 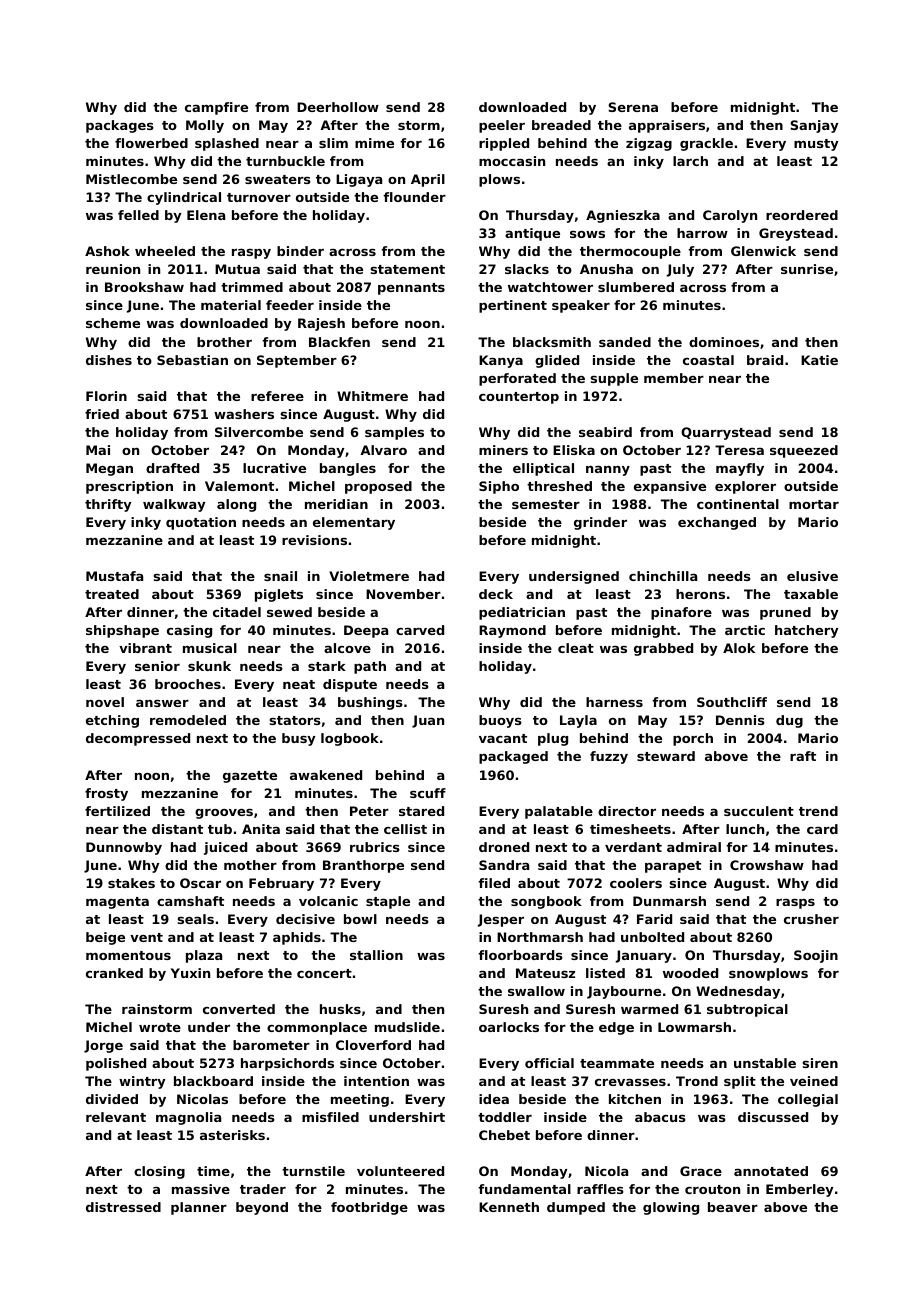 I want to click on crouton, so click(x=712, y=1189).
